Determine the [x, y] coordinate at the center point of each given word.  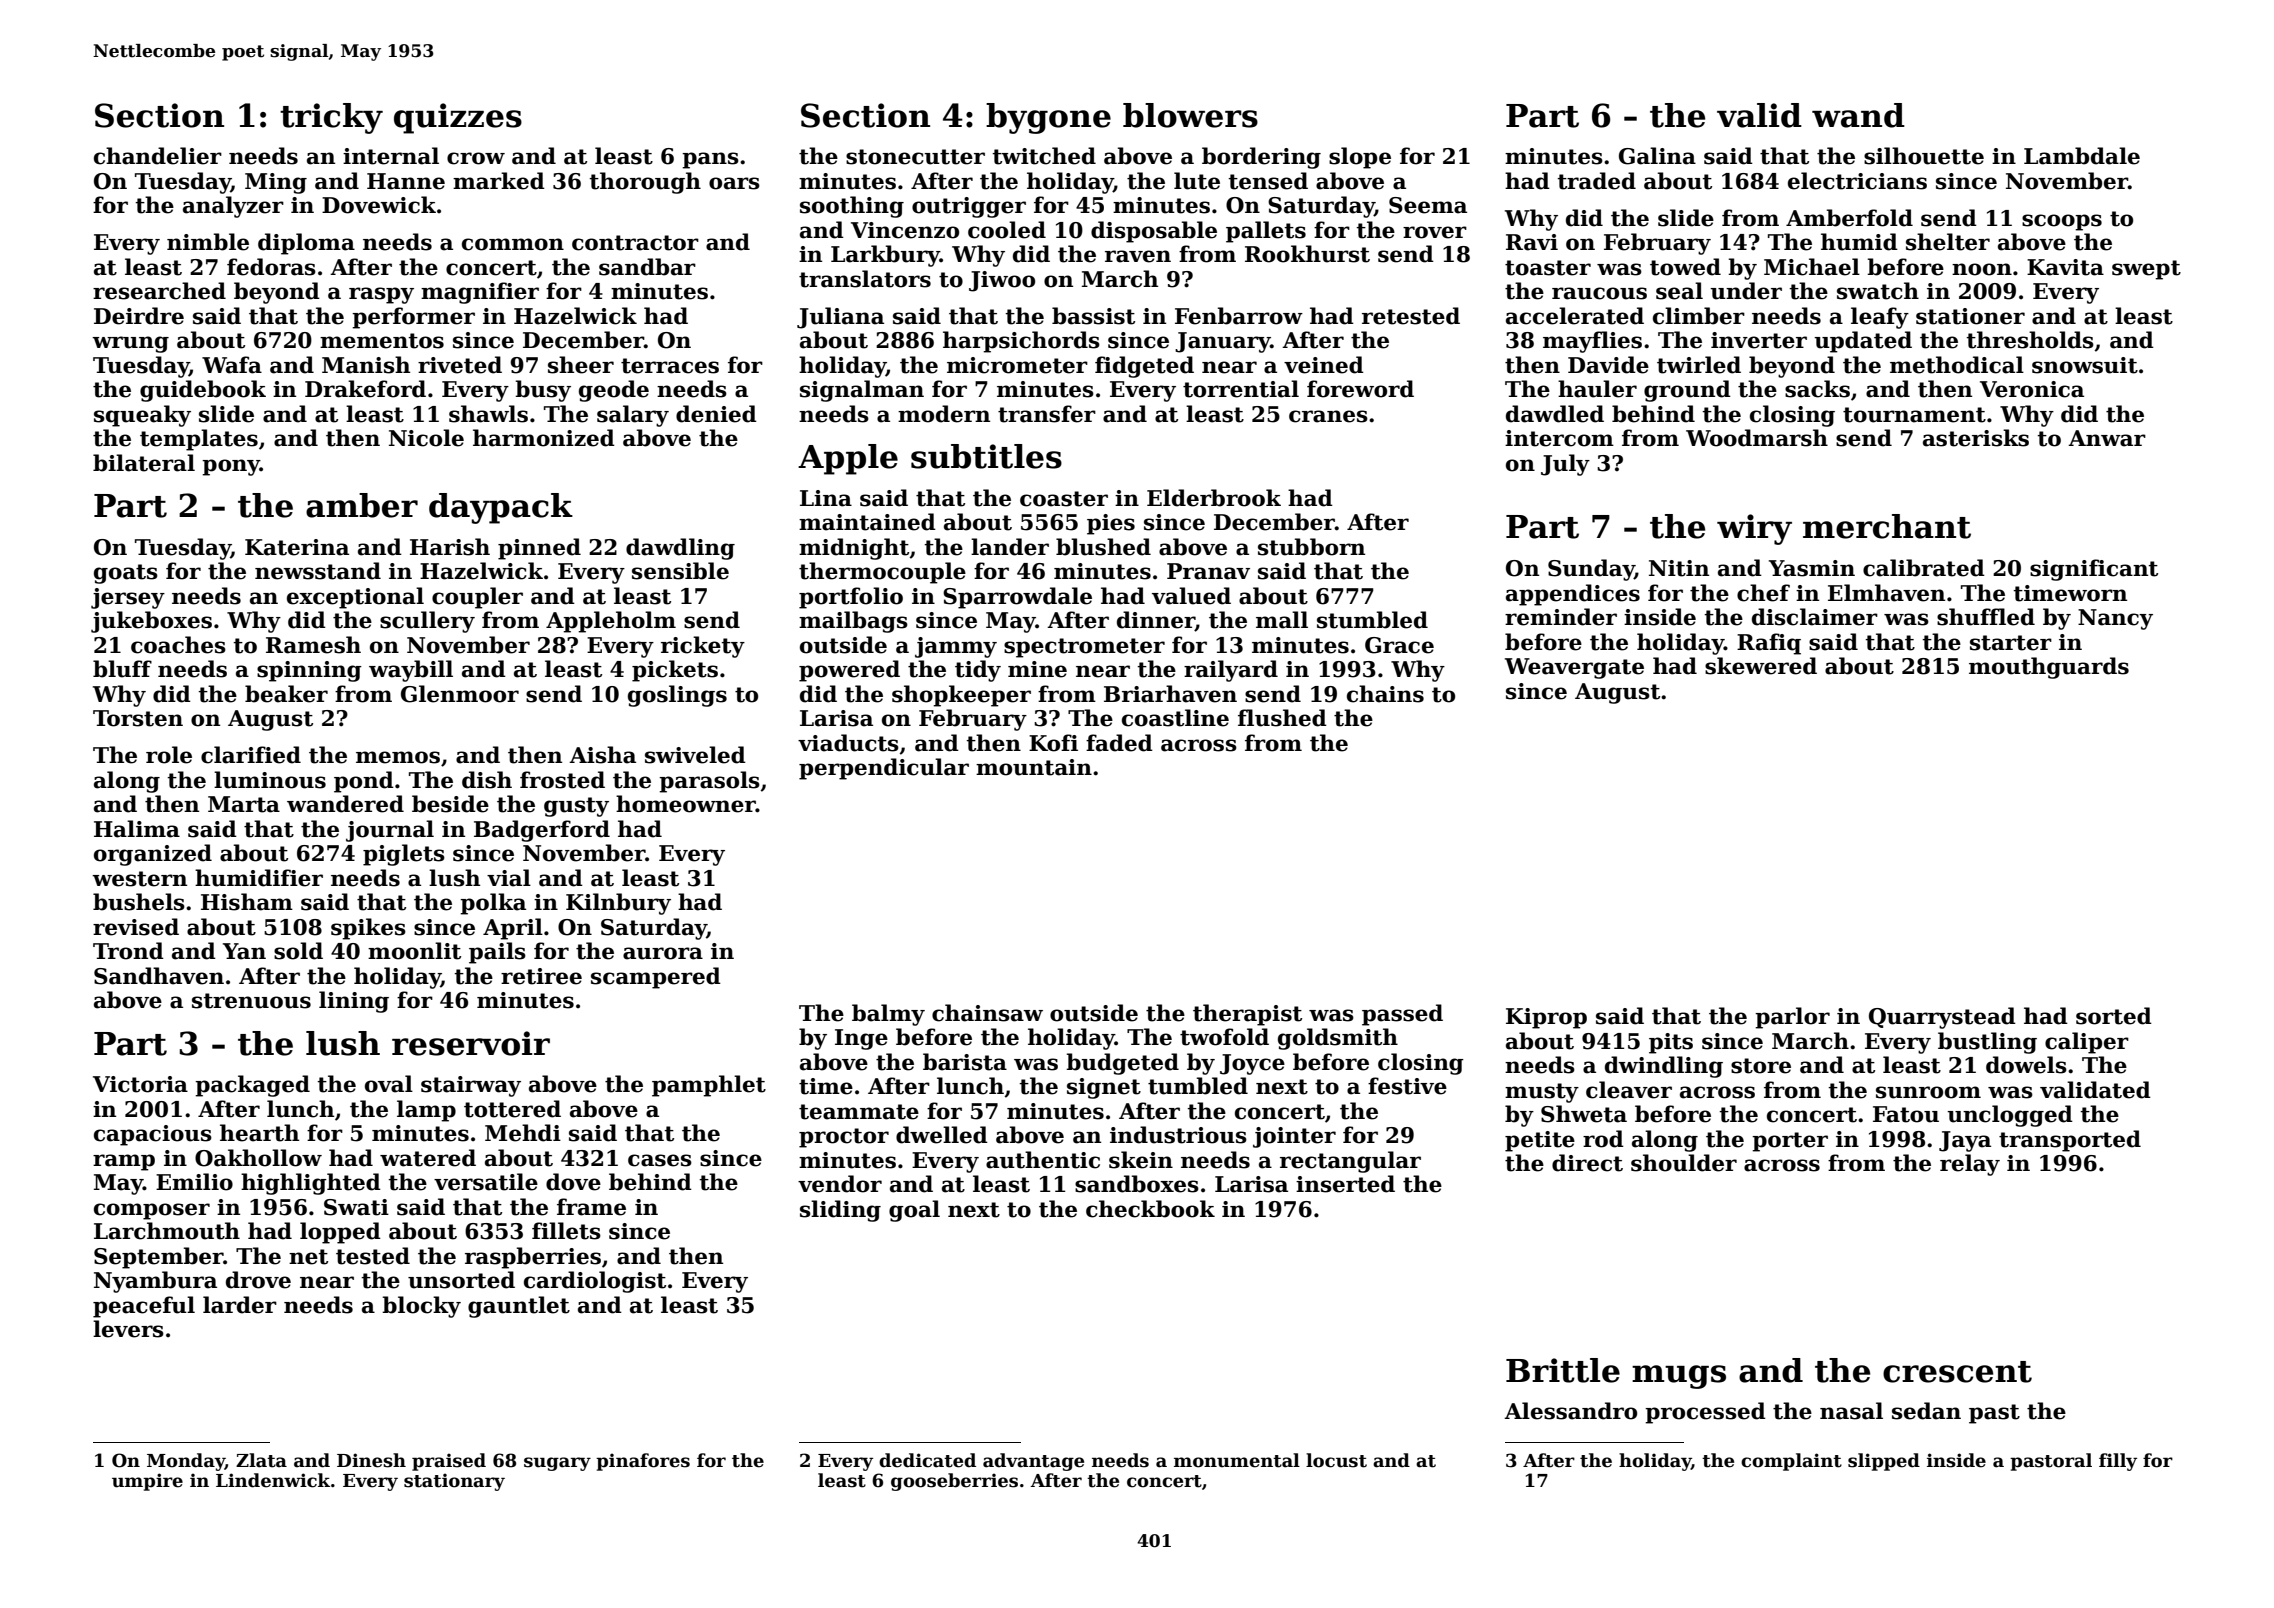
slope [1360, 158]
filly [2118, 1462]
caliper [2087, 1043]
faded [1119, 743]
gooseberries [954, 1482]
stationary [454, 1482]
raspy [381, 295]
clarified [251, 755]
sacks [1817, 389]
